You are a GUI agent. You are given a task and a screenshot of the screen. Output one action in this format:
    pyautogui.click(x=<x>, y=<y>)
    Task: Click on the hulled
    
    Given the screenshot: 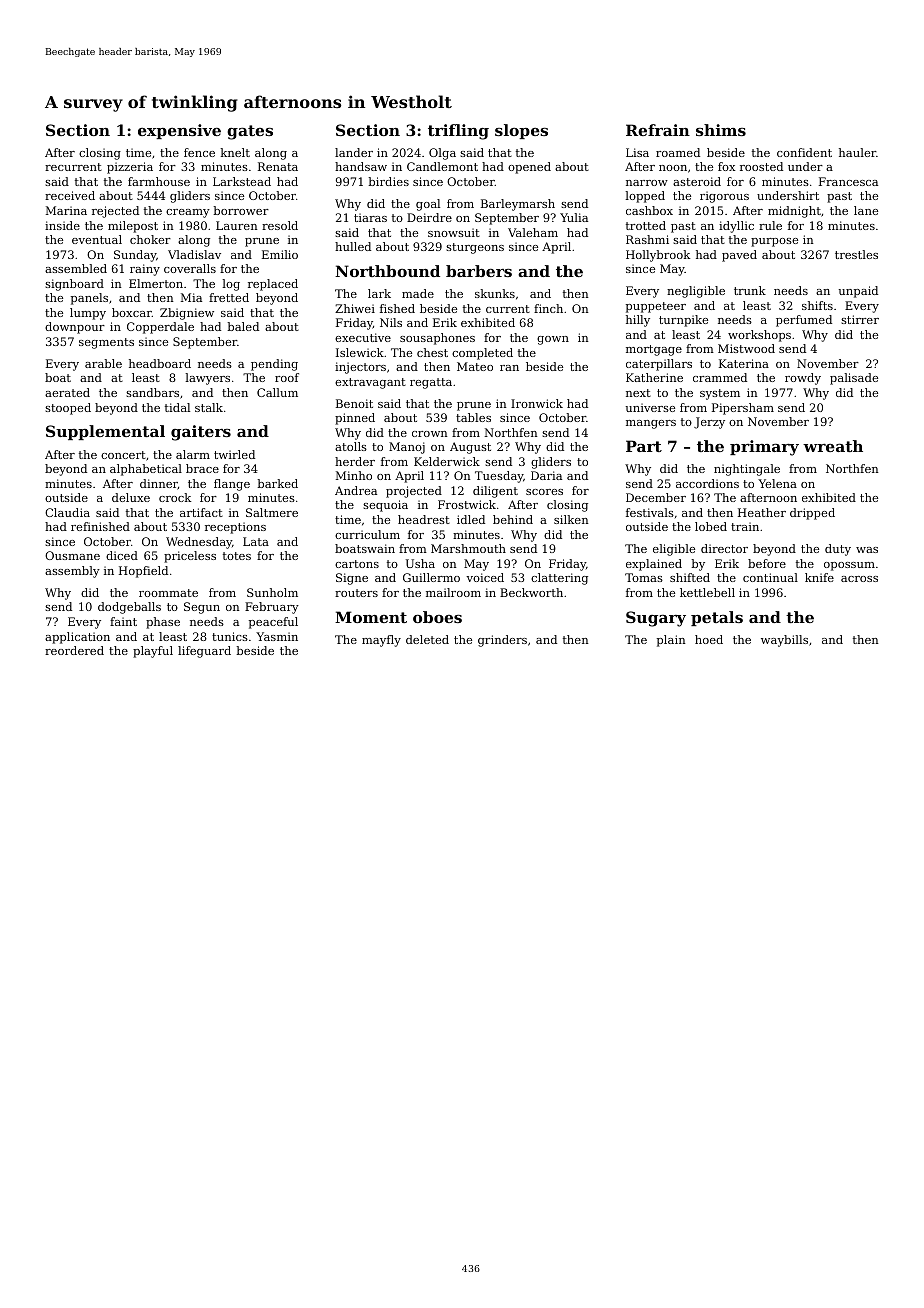 What is the action you would take?
    pyautogui.click(x=353, y=246)
